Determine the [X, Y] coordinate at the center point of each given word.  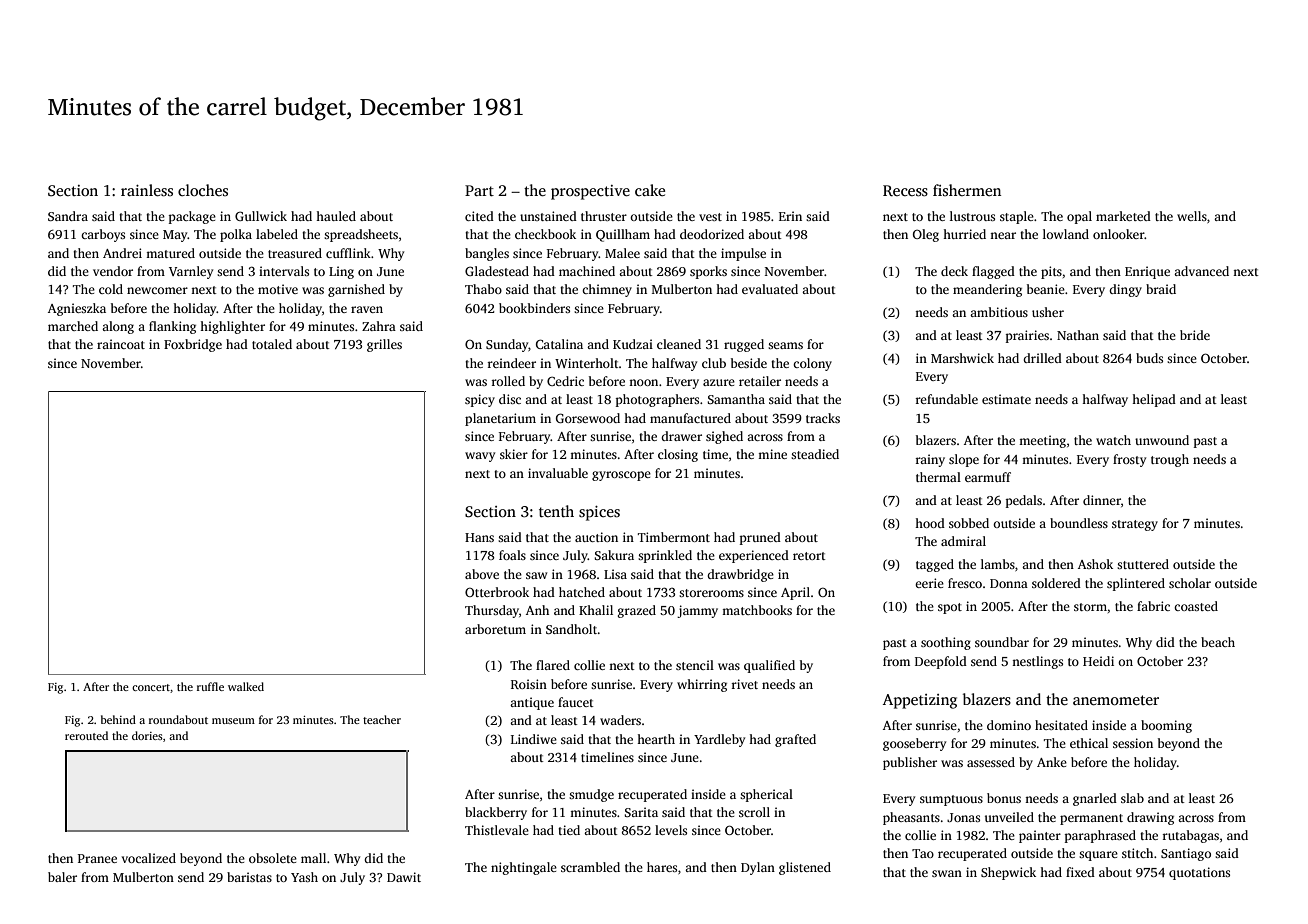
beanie [1046, 289]
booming [1166, 726]
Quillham [623, 235]
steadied [815, 454]
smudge [591, 795]
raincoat [121, 344]
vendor [113, 271]
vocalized [149, 858]
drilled [1042, 358]
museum [233, 721]
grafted [795, 740]
